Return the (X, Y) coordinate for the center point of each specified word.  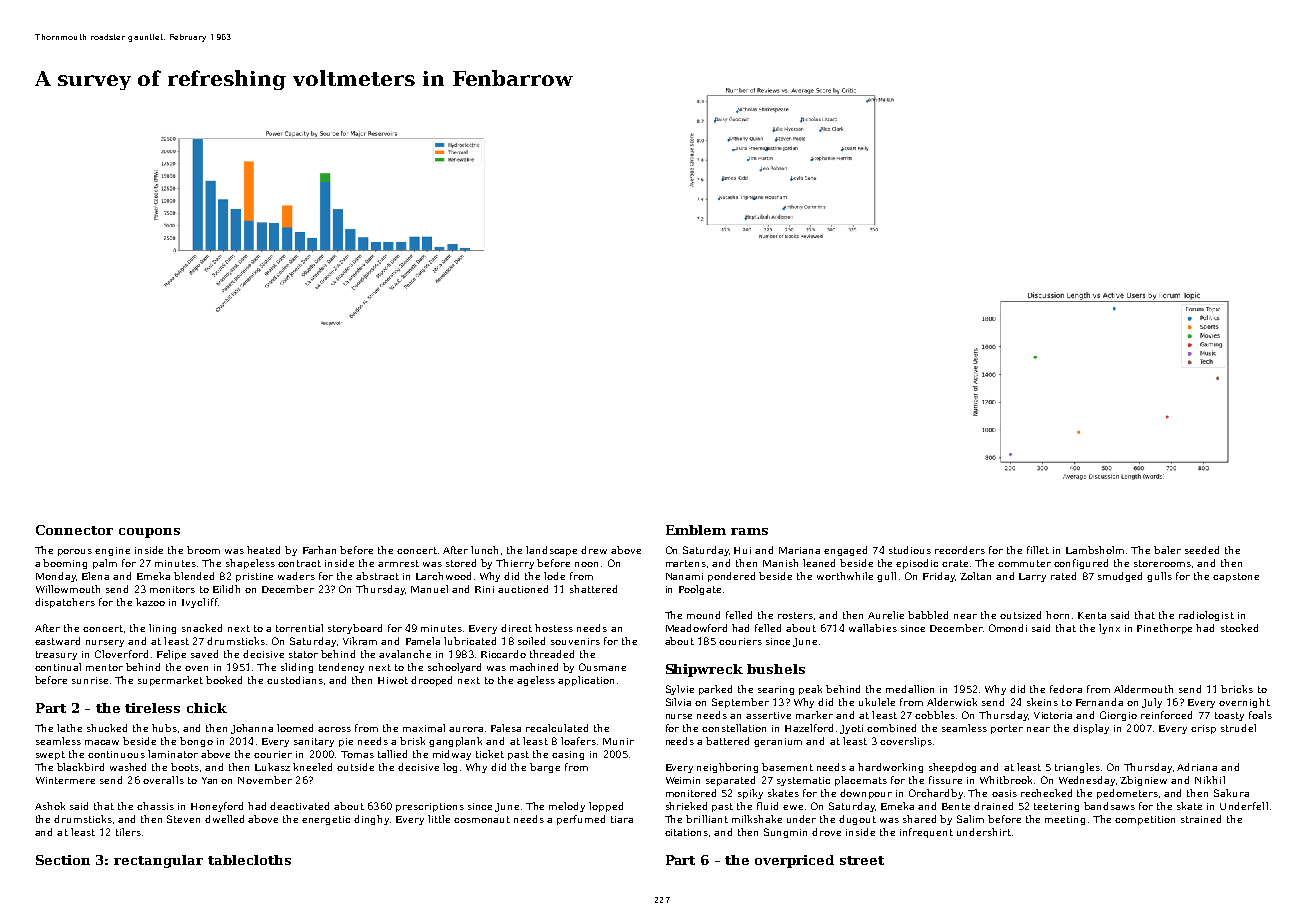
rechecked (1046, 793)
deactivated (299, 806)
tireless (152, 708)
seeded (1202, 550)
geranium (778, 742)
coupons (149, 533)
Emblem (696, 530)
